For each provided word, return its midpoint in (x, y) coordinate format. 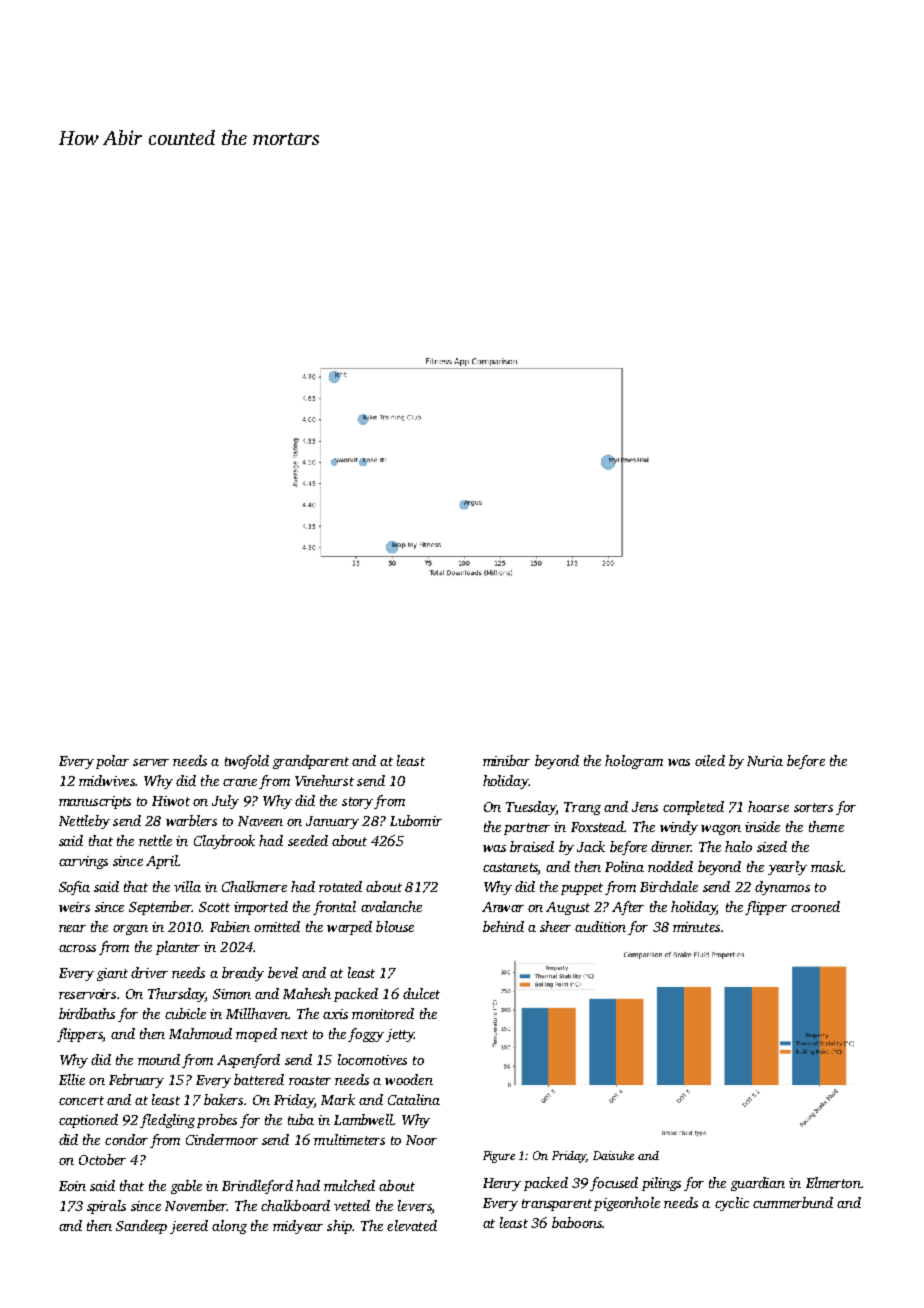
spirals (106, 1207)
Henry (502, 1184)
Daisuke (613, 1155)
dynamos (782, 888)
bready (243, 974)
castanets (510, 869)
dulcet (421, 993)
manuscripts (95, 802)
